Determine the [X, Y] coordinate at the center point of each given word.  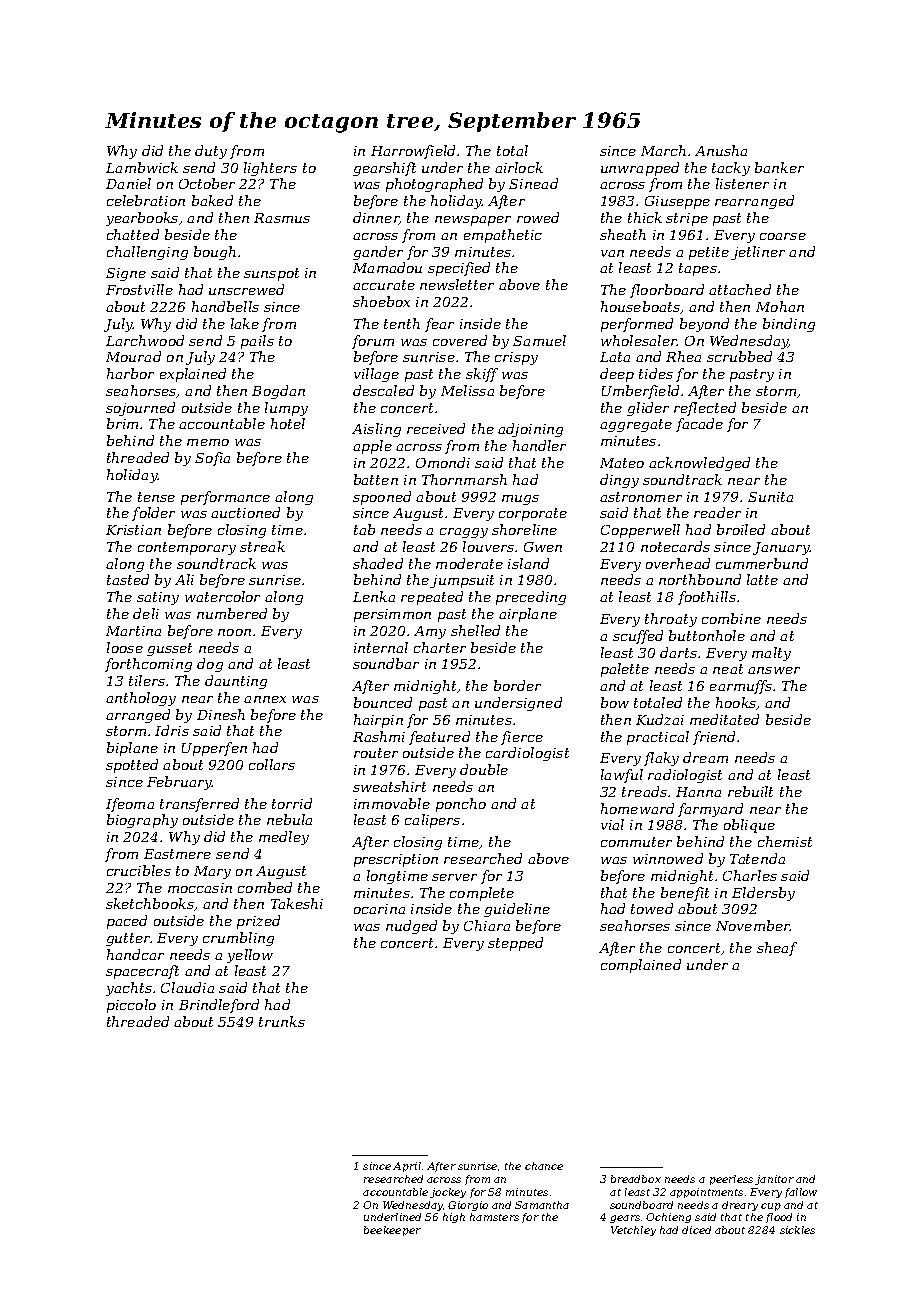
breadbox [636, 1179]
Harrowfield [413, 152]
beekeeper [392, 1231]
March [663, 150]
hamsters [494, 1217]
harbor [130, 373]
